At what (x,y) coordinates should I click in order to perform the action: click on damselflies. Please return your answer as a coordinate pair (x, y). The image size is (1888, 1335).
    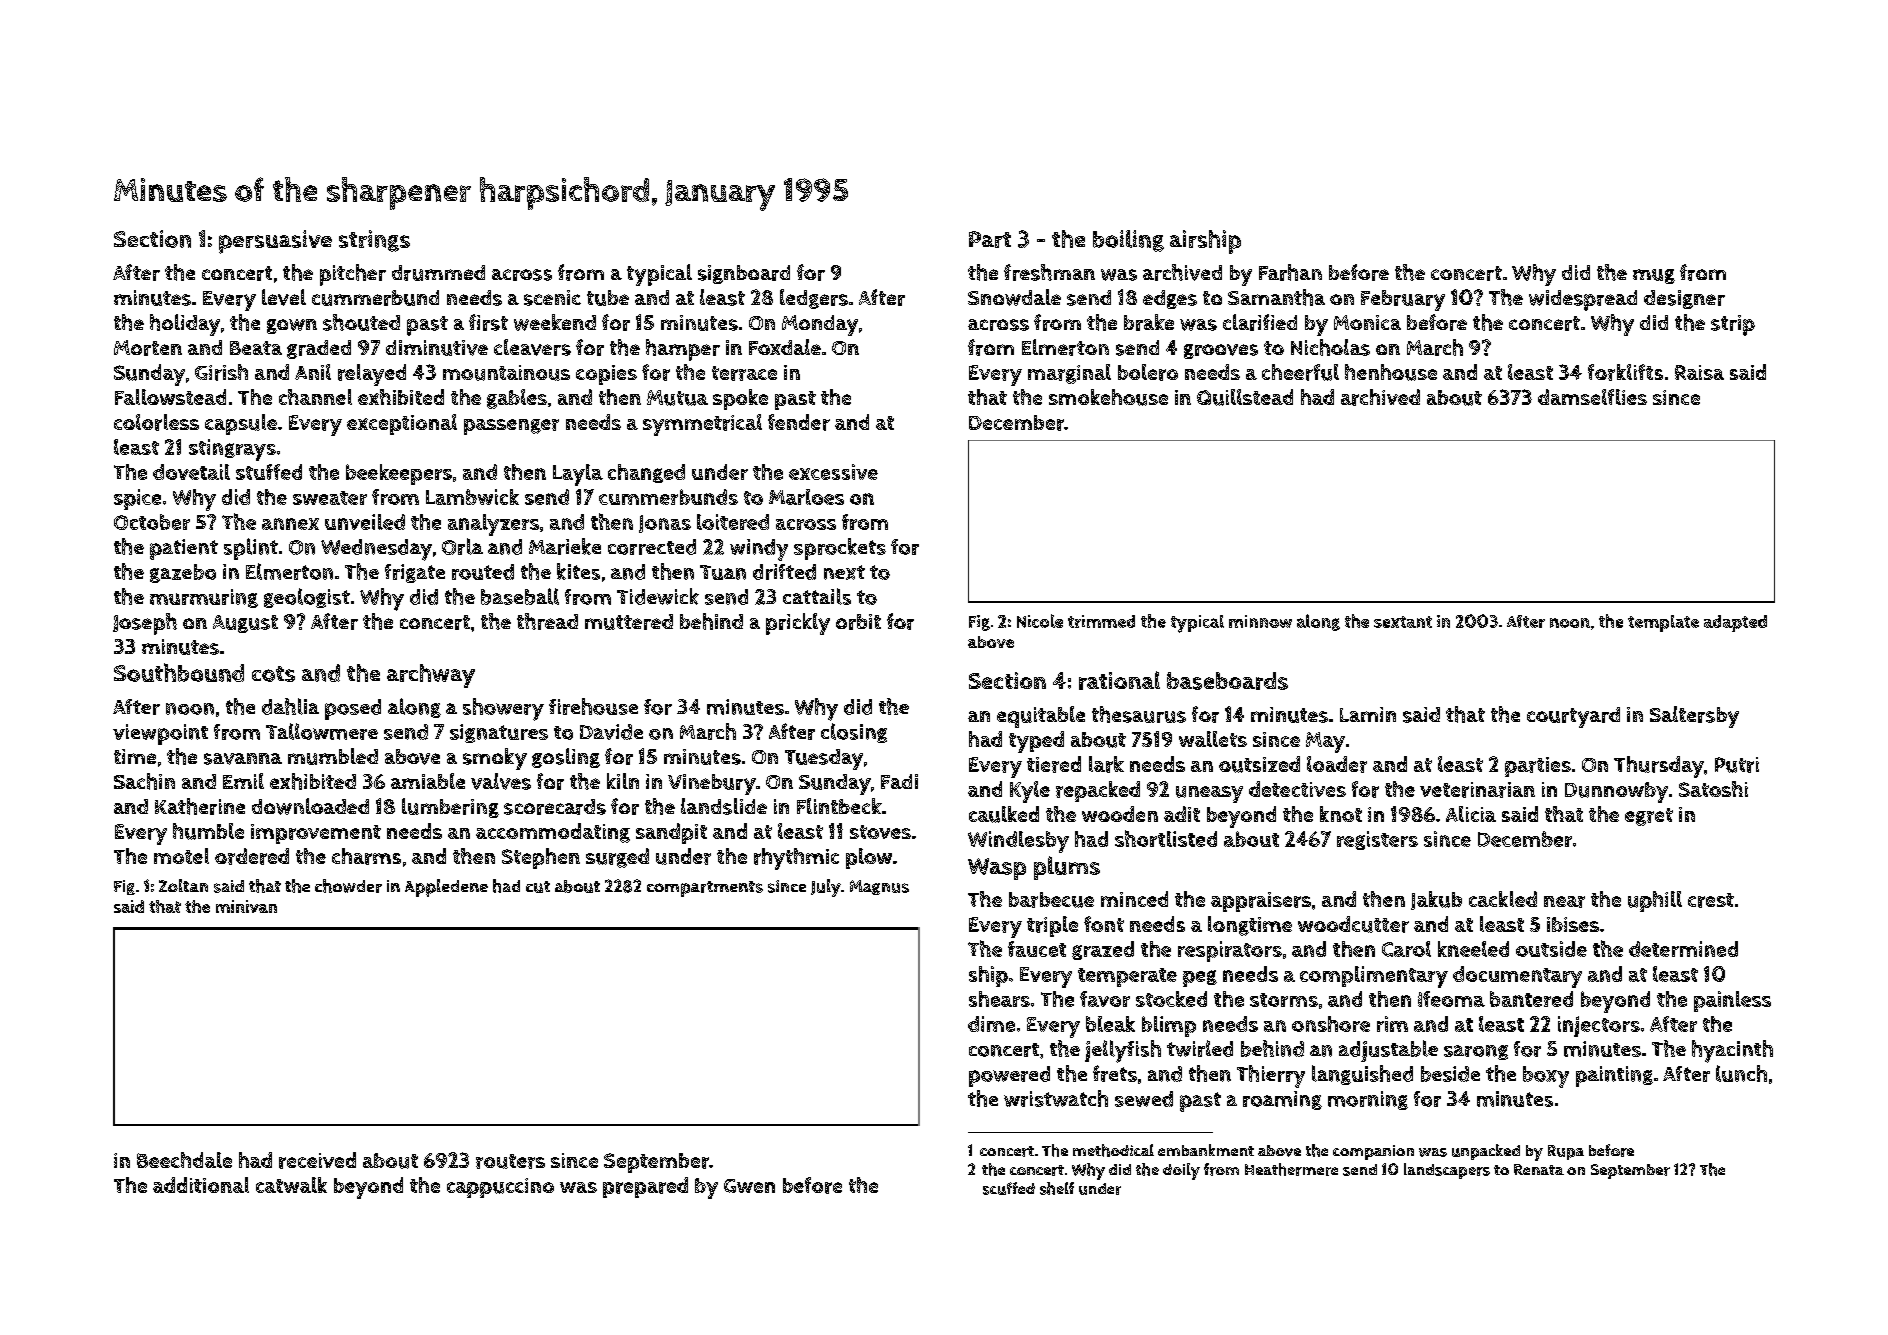
    Looking at the image, I should click on (1592, 397).
